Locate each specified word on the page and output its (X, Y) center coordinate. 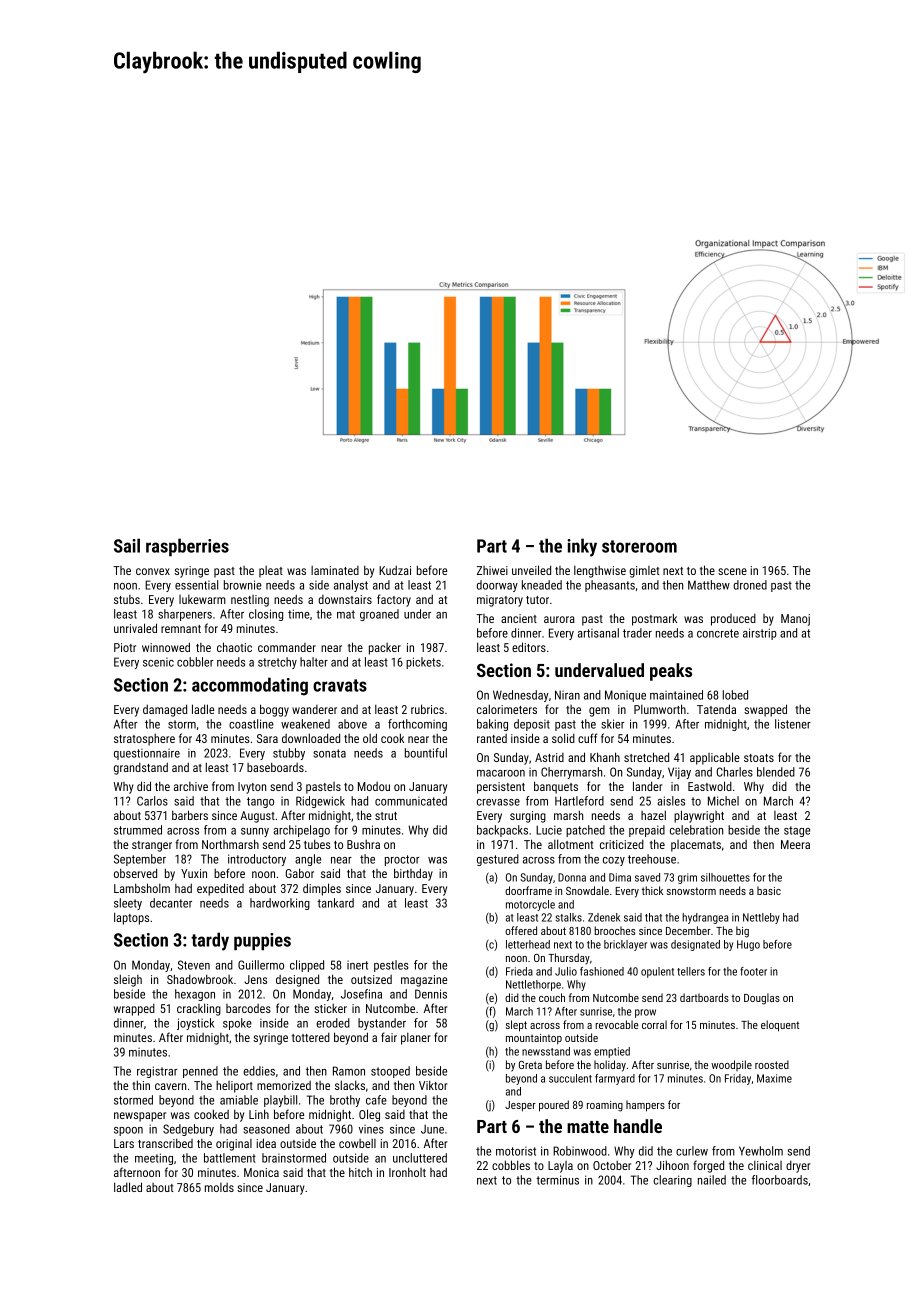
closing (266, 615)
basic (769, 890)
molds (219, 1187)
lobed (735, 695)
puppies (262, 941)
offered (521, 930)
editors (529, 647)
